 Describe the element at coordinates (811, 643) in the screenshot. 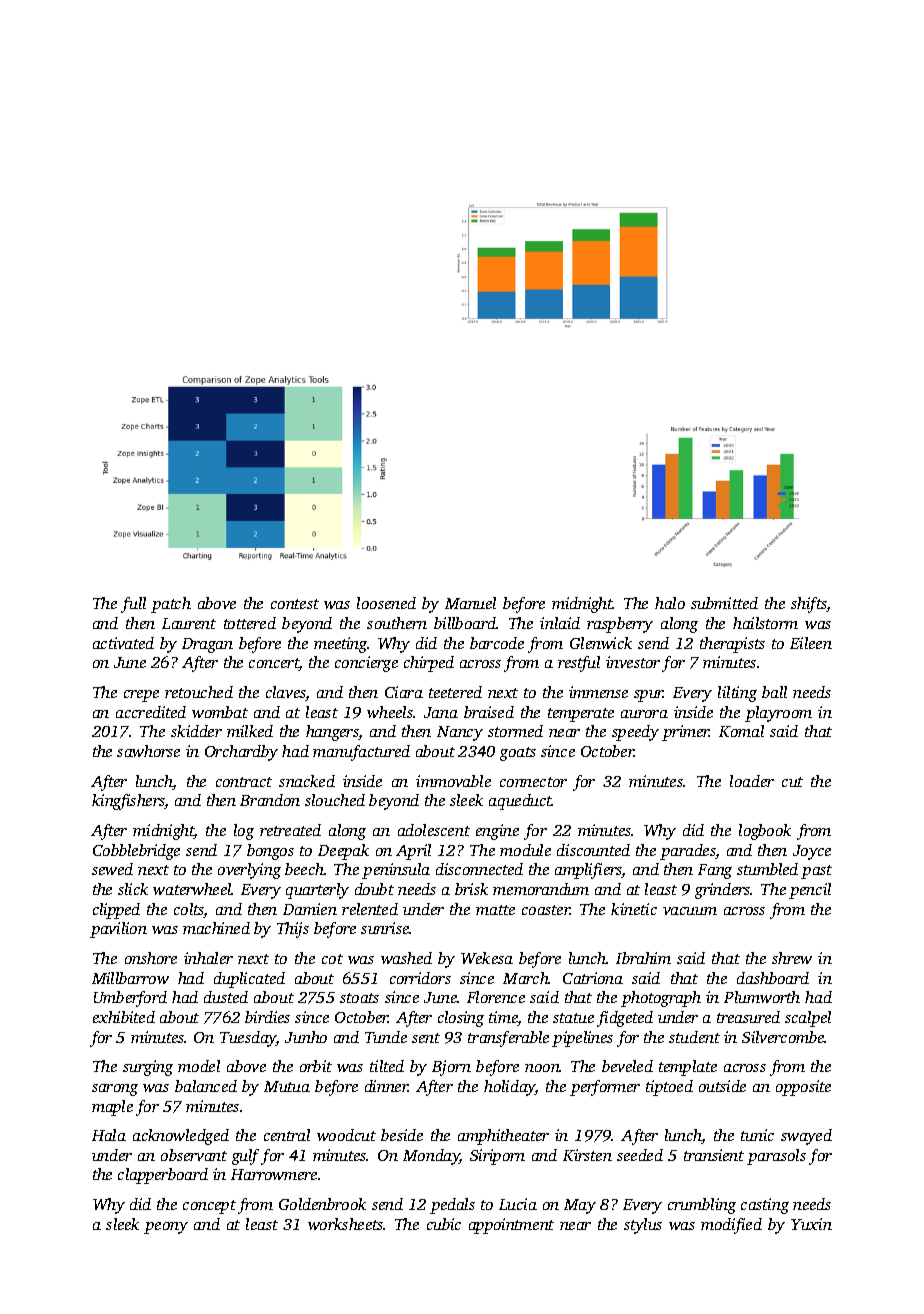

I see `Eileen` at that location.
